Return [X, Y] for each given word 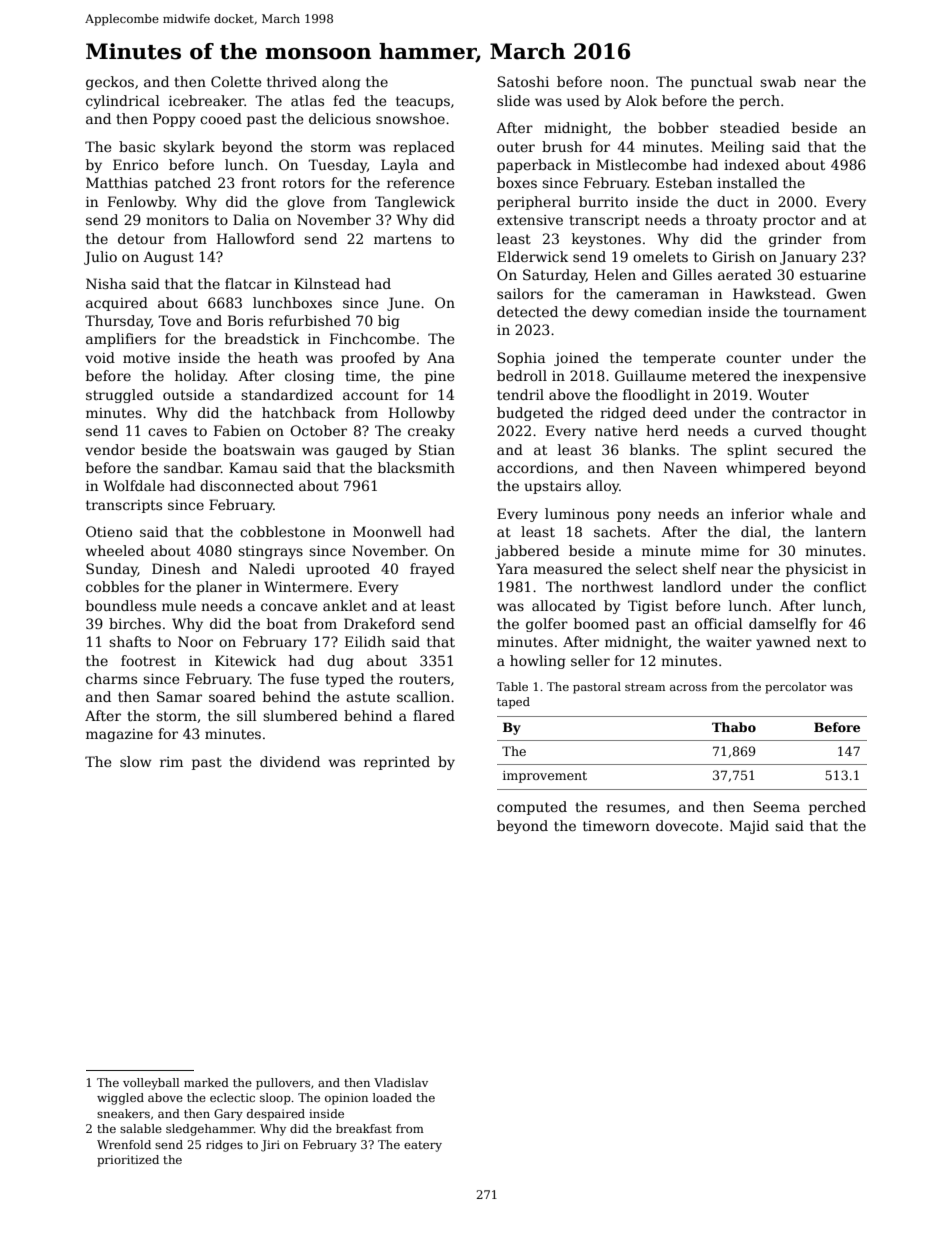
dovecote [687, 825]
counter [753, 358]
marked [206, 1082]
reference [420, 182]
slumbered [300, 715]
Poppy [174, 120]
